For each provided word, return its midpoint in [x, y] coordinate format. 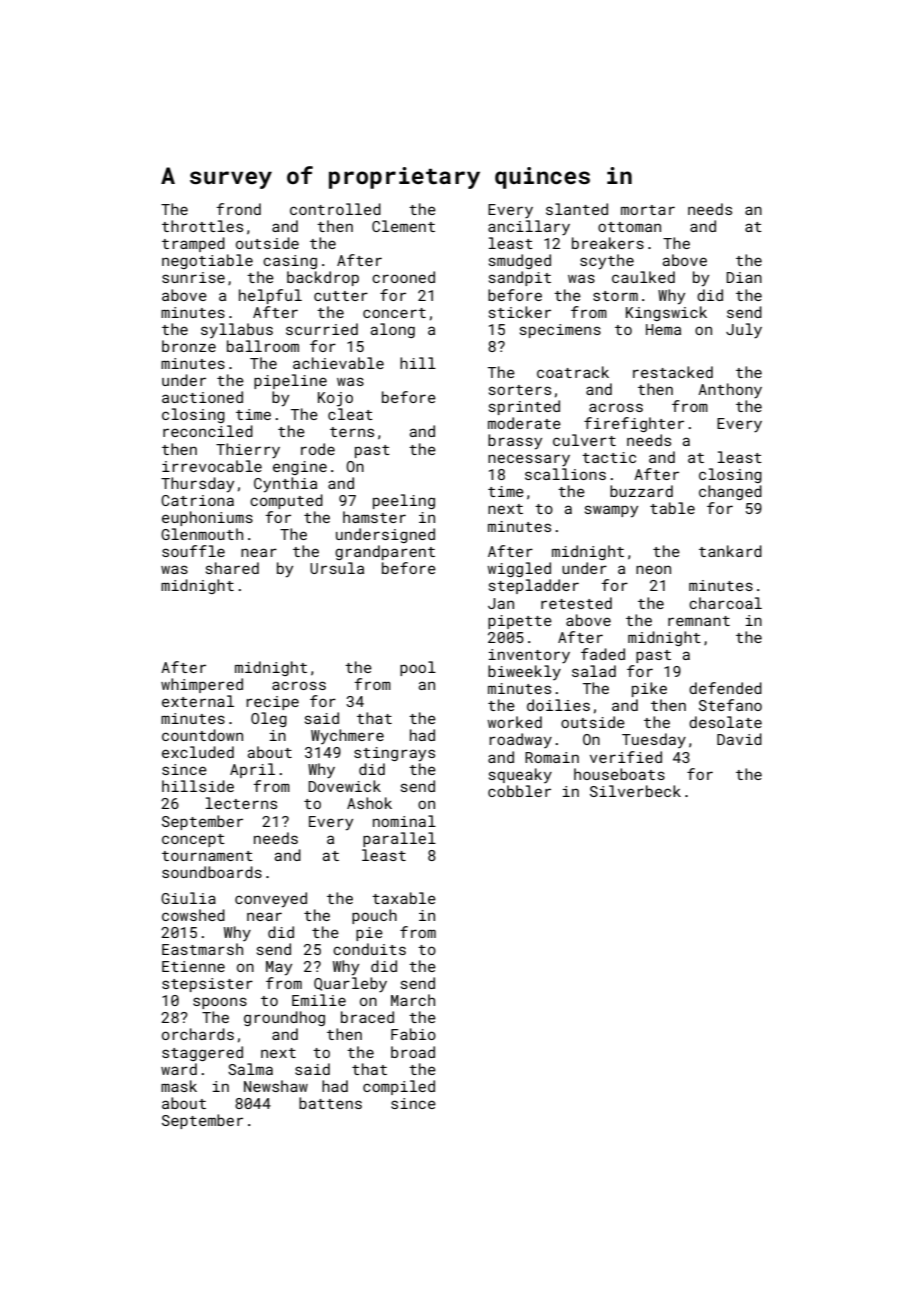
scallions [565, 474]
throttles [202, 226]
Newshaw [276, 1086]
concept [193, 840]
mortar [648, 210]
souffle [193, 551]
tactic [609, 457]
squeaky [520, 775]
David [739, 739]
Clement [403, 226]
